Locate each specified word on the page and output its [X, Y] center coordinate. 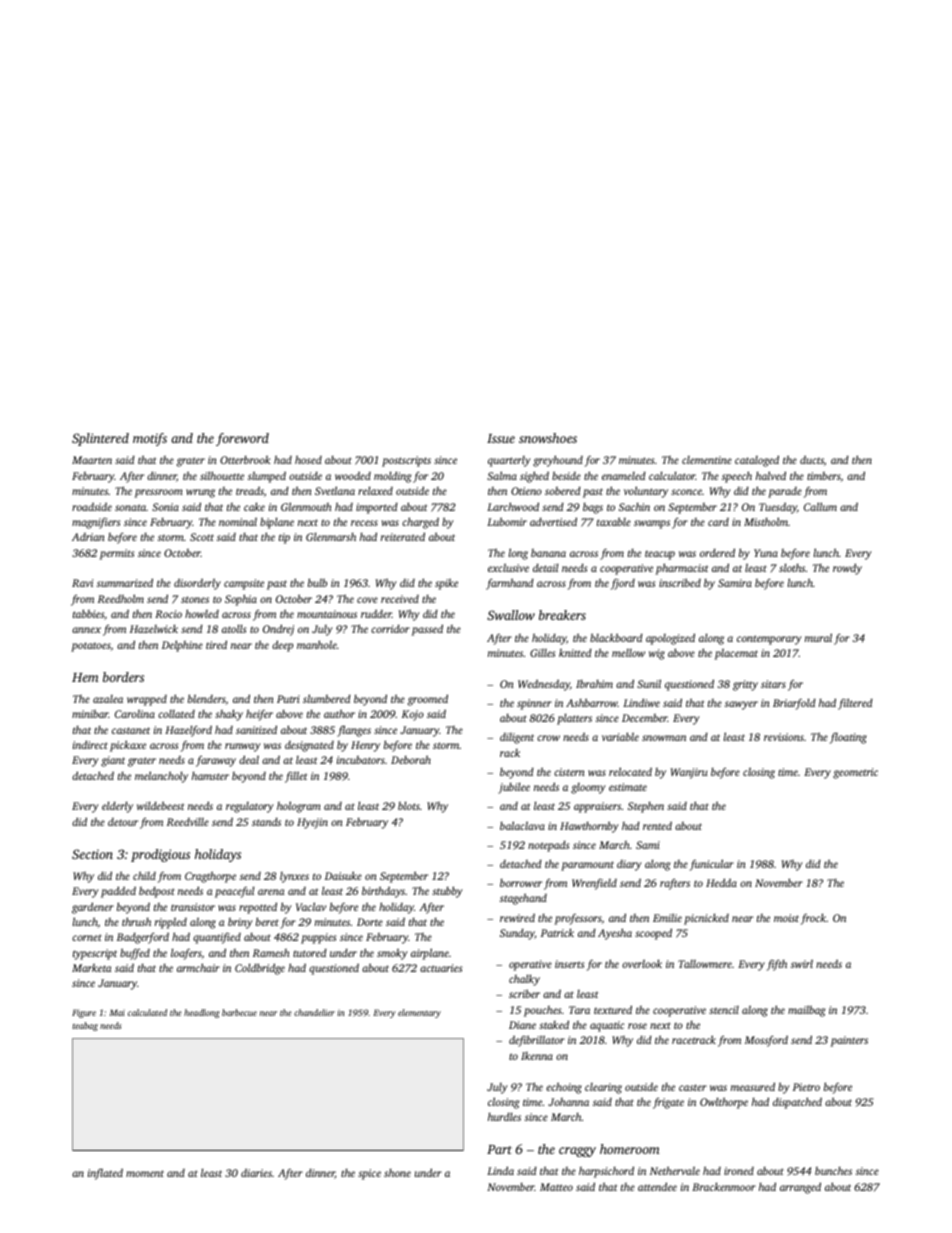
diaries [256, 1172]
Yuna [766, 553]
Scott [202, 537]
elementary [419, 1013]
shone [397, 1173]
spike [446, 584]
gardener [93, 908]
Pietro [806, 1087]
